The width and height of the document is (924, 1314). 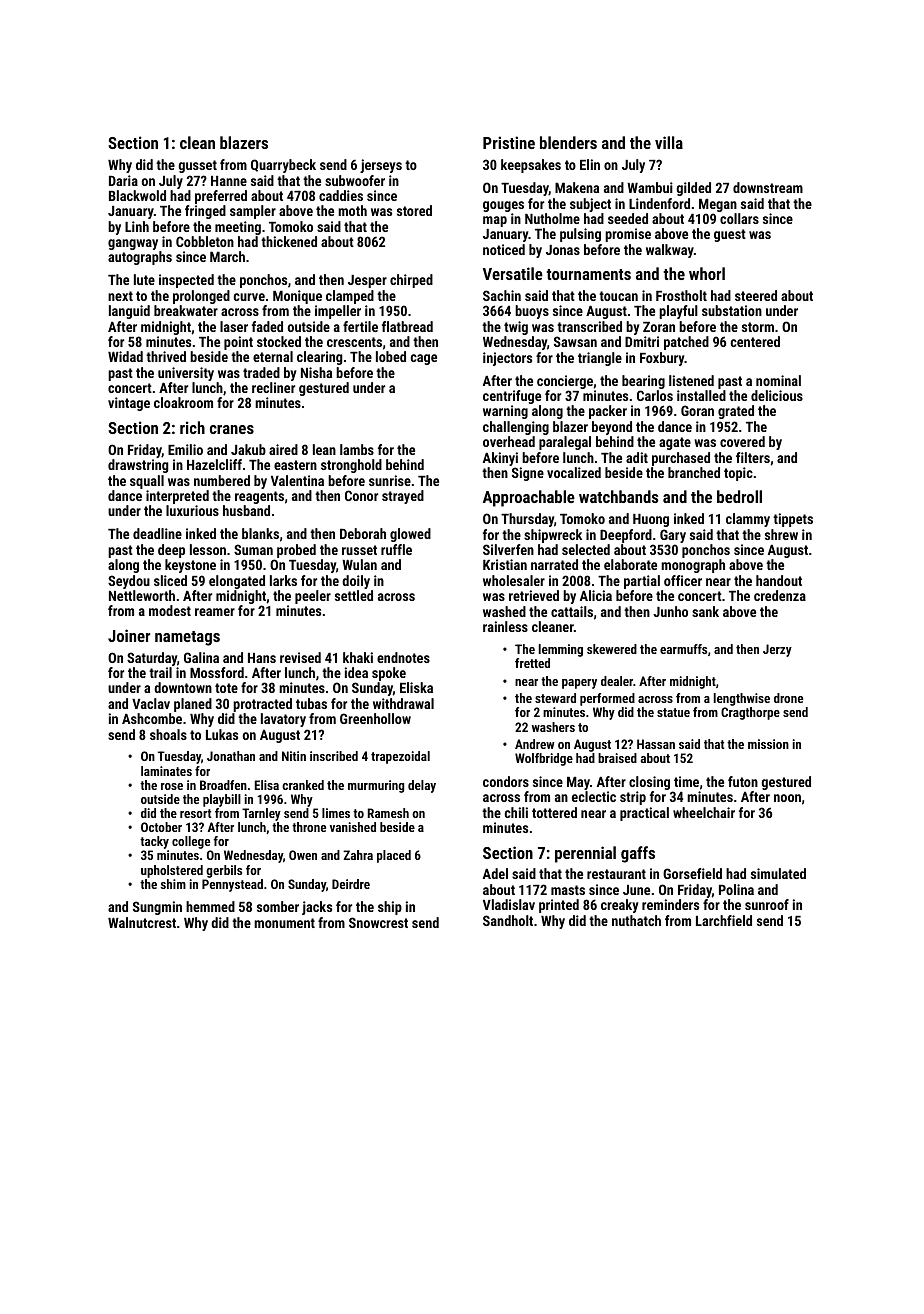 What do you see at coordinates (778, 380) in the document?
I see `nominal` at bounding box center [778, 380].
